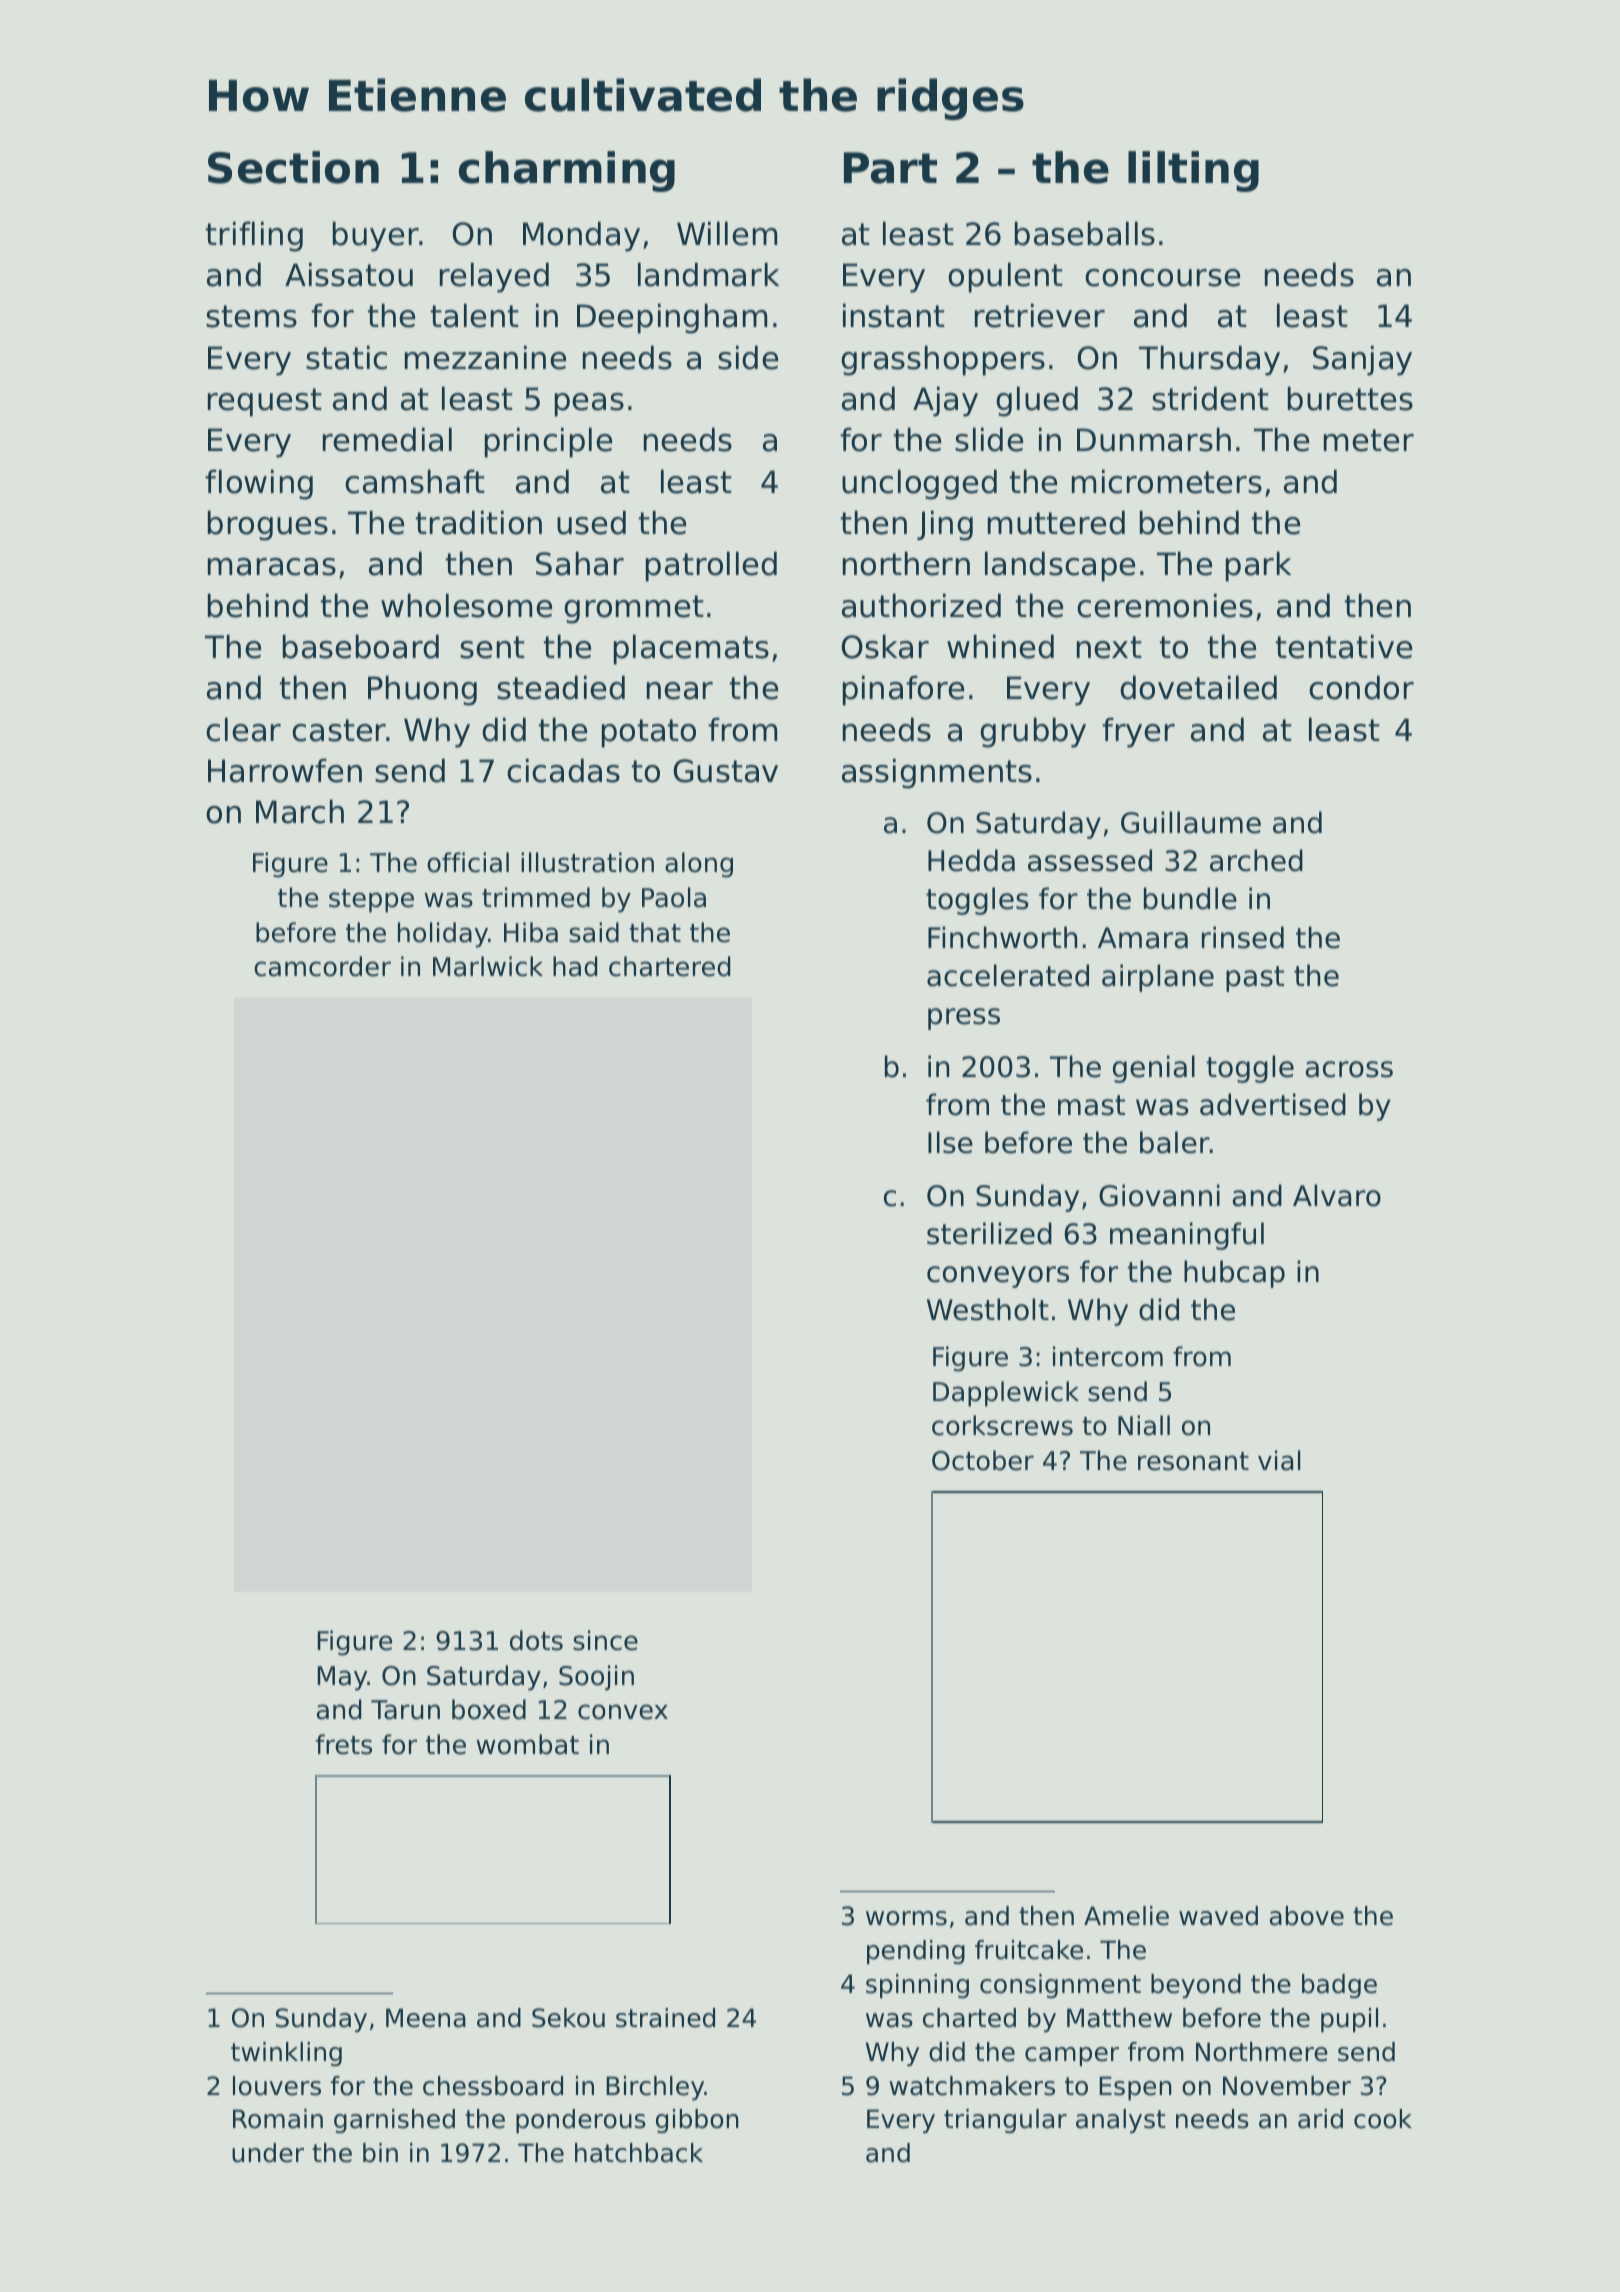 The image size is (1620, 2292). Describe the element at coordinates (343, 1678) in the screenshot. I see `May` at that location.
